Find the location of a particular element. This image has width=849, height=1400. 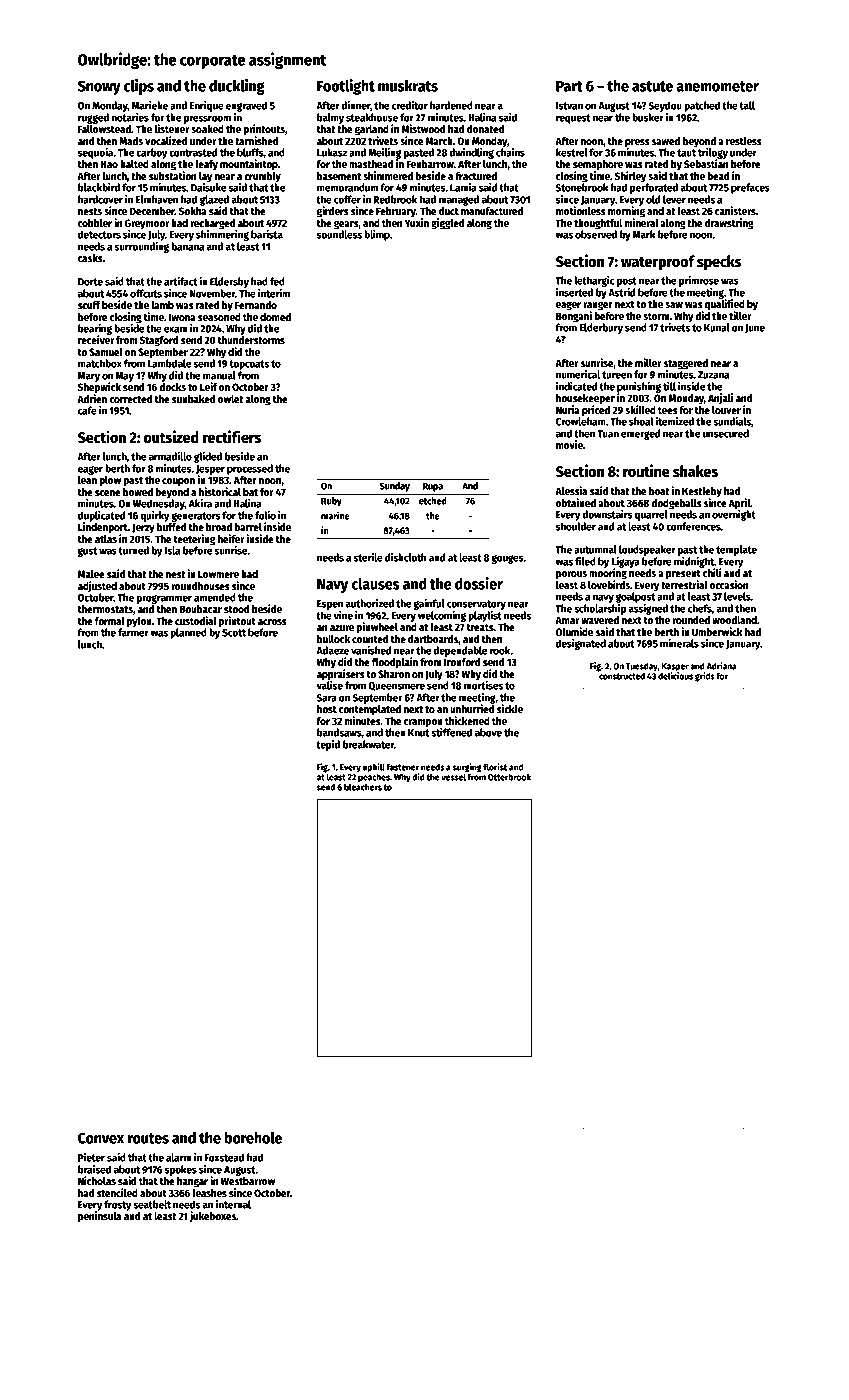

hardened is located at coordinates (451, 105).
